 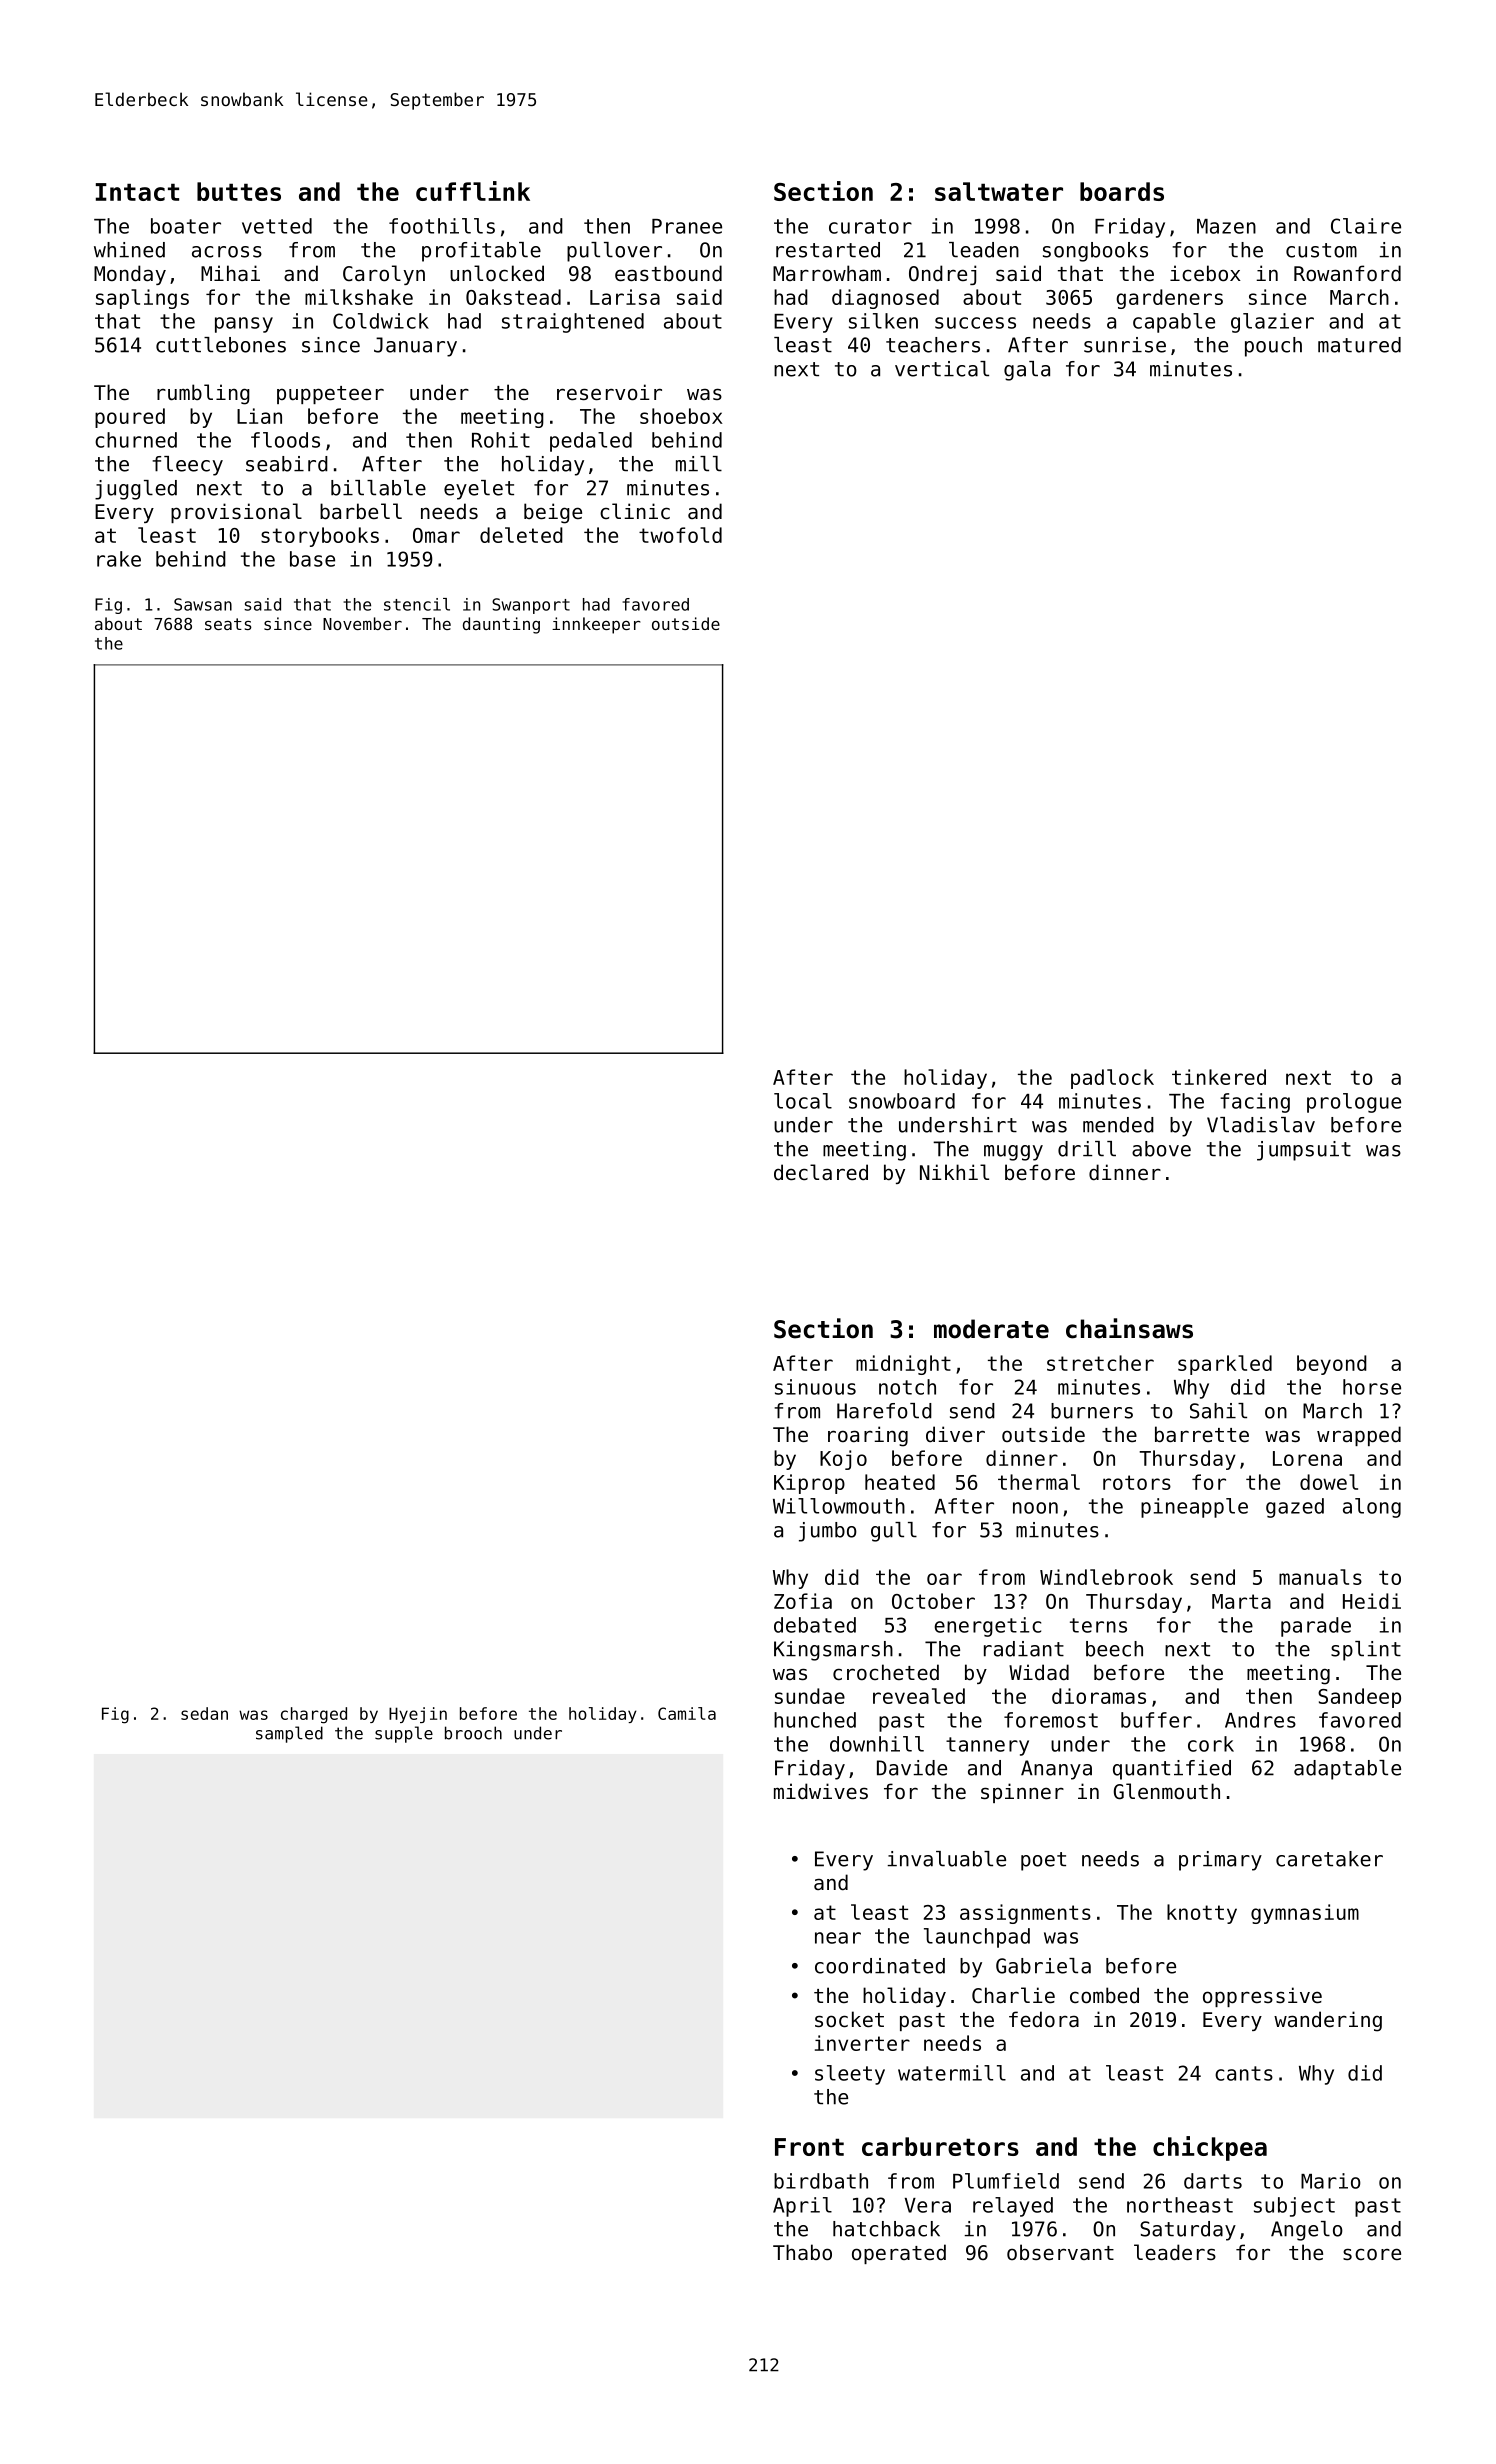 What do you see at coordinates (289, 1734) in the screenshot?
I see `sampled` at bounding box center [289, 1734].
